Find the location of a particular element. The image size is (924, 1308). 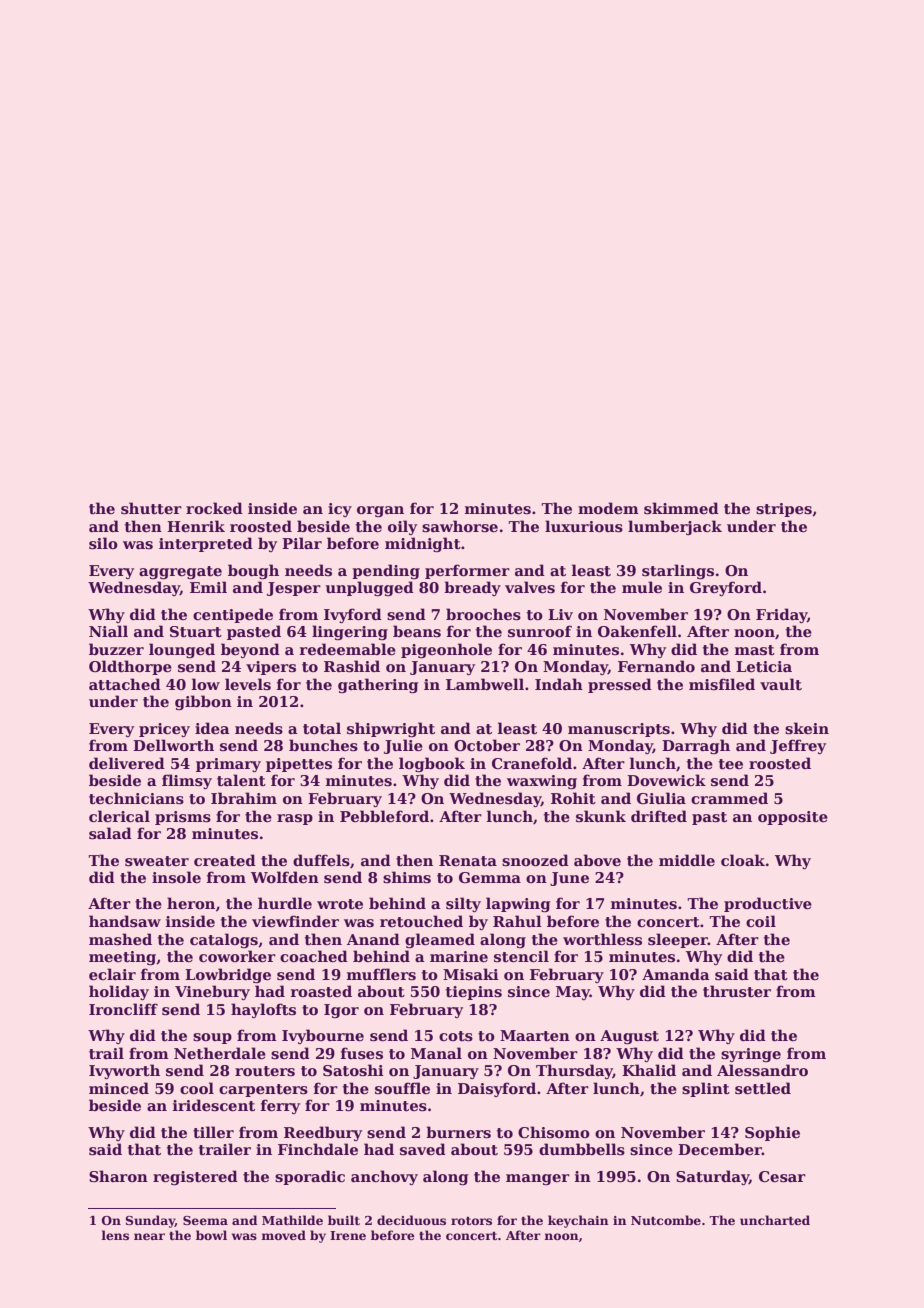

Darragh is located at coordinates (696, 746).
